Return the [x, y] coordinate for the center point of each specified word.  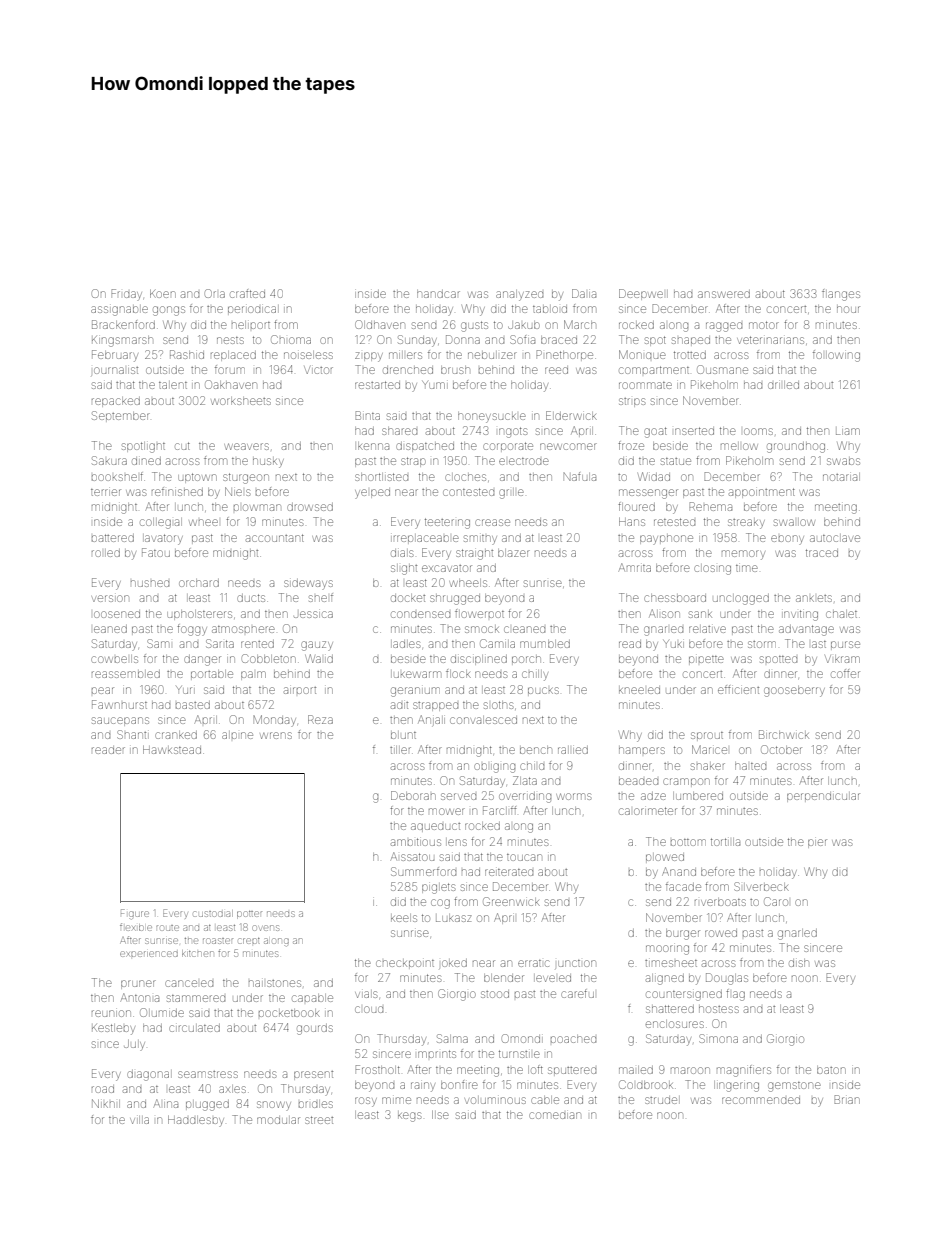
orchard [199, 583]
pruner [138, 984]
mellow [739, 446]
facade [683, 886]
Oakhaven [231, 384]
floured [636, 506]
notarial [841, 477]
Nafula [580, 476]
